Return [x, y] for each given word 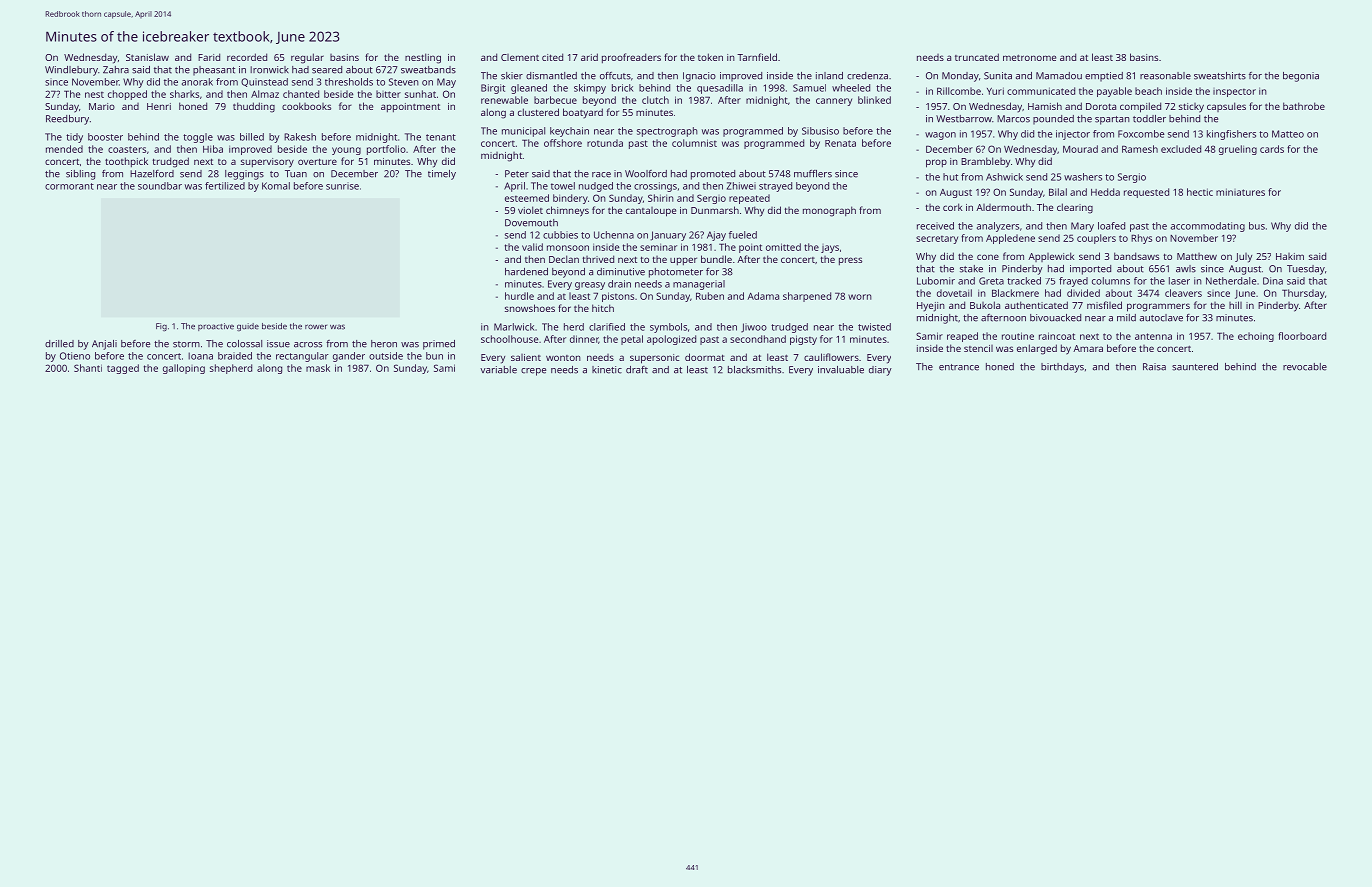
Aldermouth [1003, 207]
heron [384, 344]
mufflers [813, 174]
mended [64, 149]
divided [1083, 293]
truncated [977, 57]
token [710, 57]
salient [526, 357]
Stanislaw [147, 57]
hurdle [519, 296]
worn [860, 297]
